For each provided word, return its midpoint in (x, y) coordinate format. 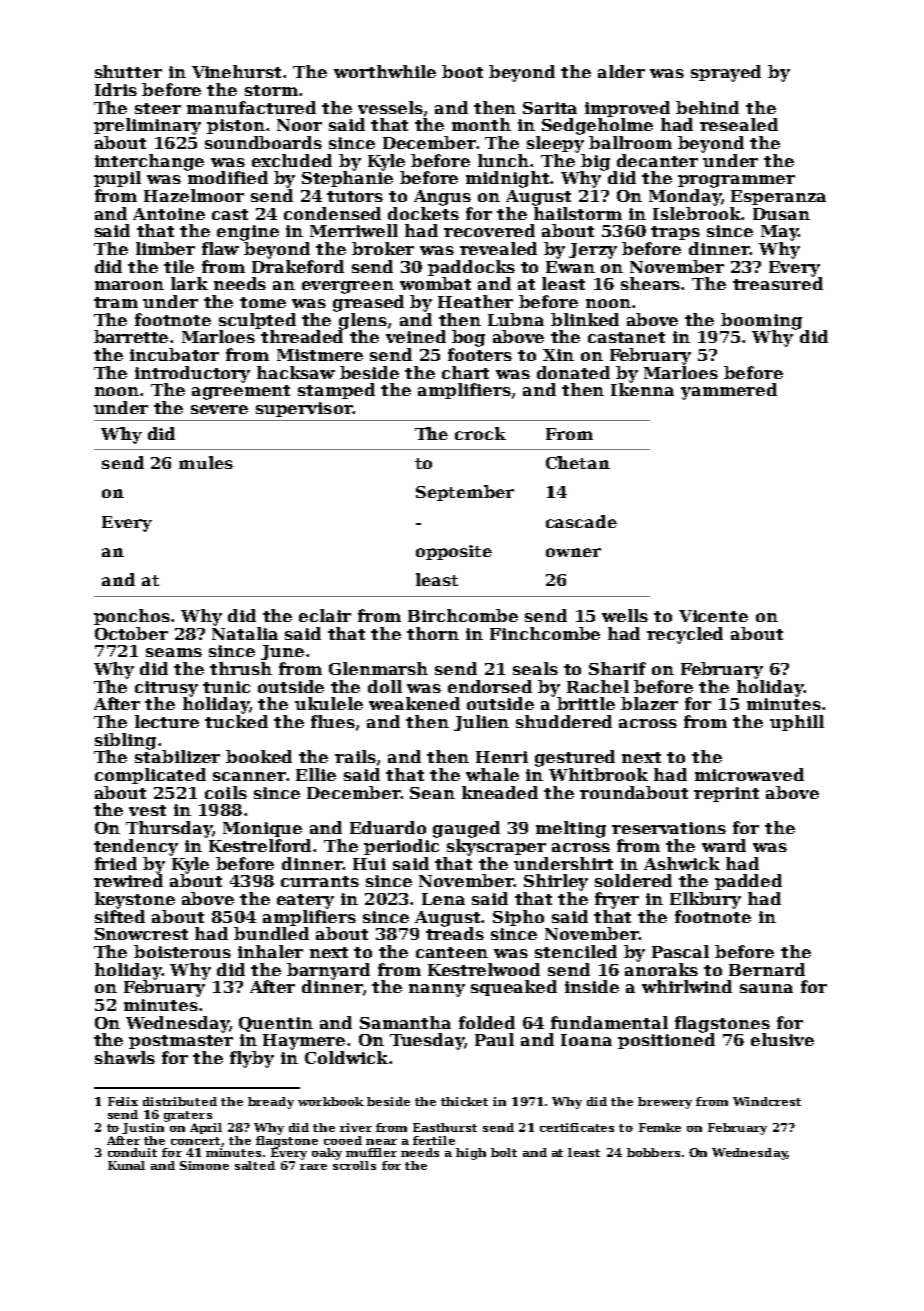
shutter (128, 71)
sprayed (726, 73)
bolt (504, 1152)
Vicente (713, 616)
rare (313, 1167)
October (131, 633)
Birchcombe (463, 615)
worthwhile (385, 71)
